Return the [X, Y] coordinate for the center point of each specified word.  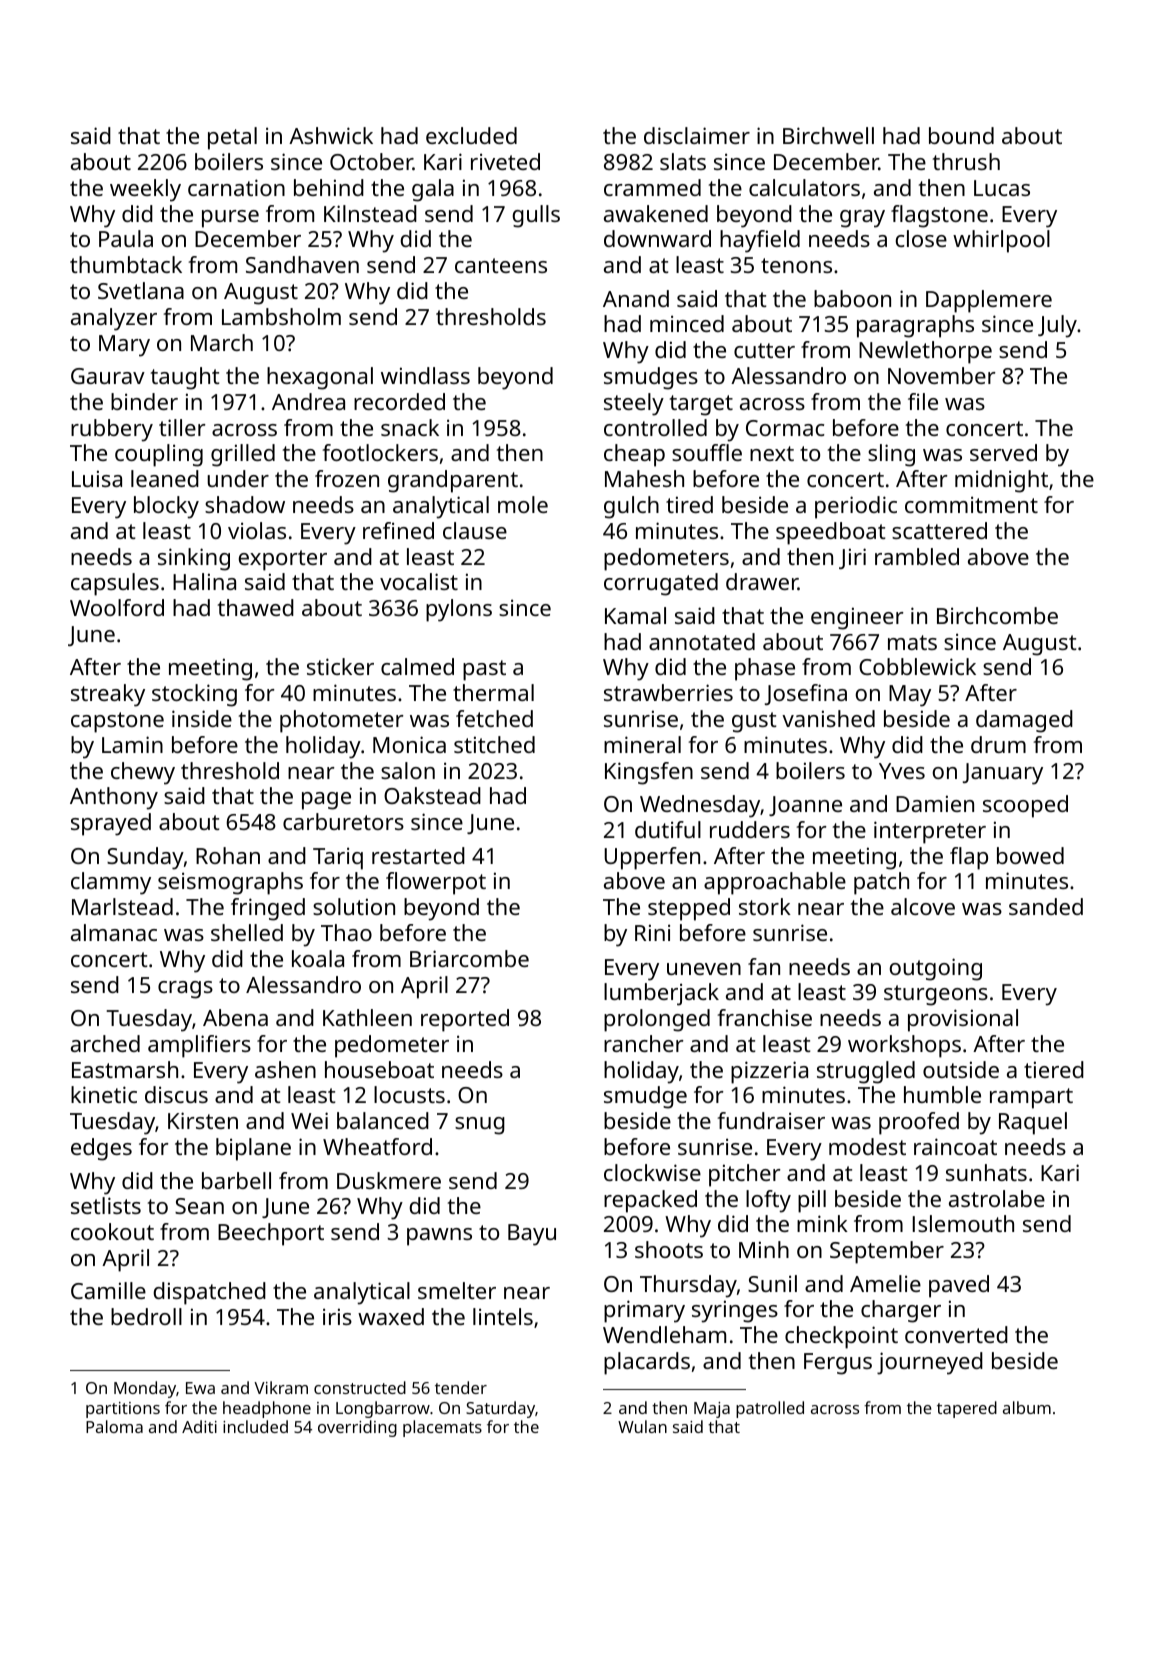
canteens [501, 265]
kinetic [104, 1094]
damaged [1024, 721]
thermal [493, 692]
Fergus [838, 1364]
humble [942, 1094]
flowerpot [436, 883]
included [255, 1426]
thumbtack [126, 264]
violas [257, 530]
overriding [357, 1428]
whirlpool [1001, 241]
